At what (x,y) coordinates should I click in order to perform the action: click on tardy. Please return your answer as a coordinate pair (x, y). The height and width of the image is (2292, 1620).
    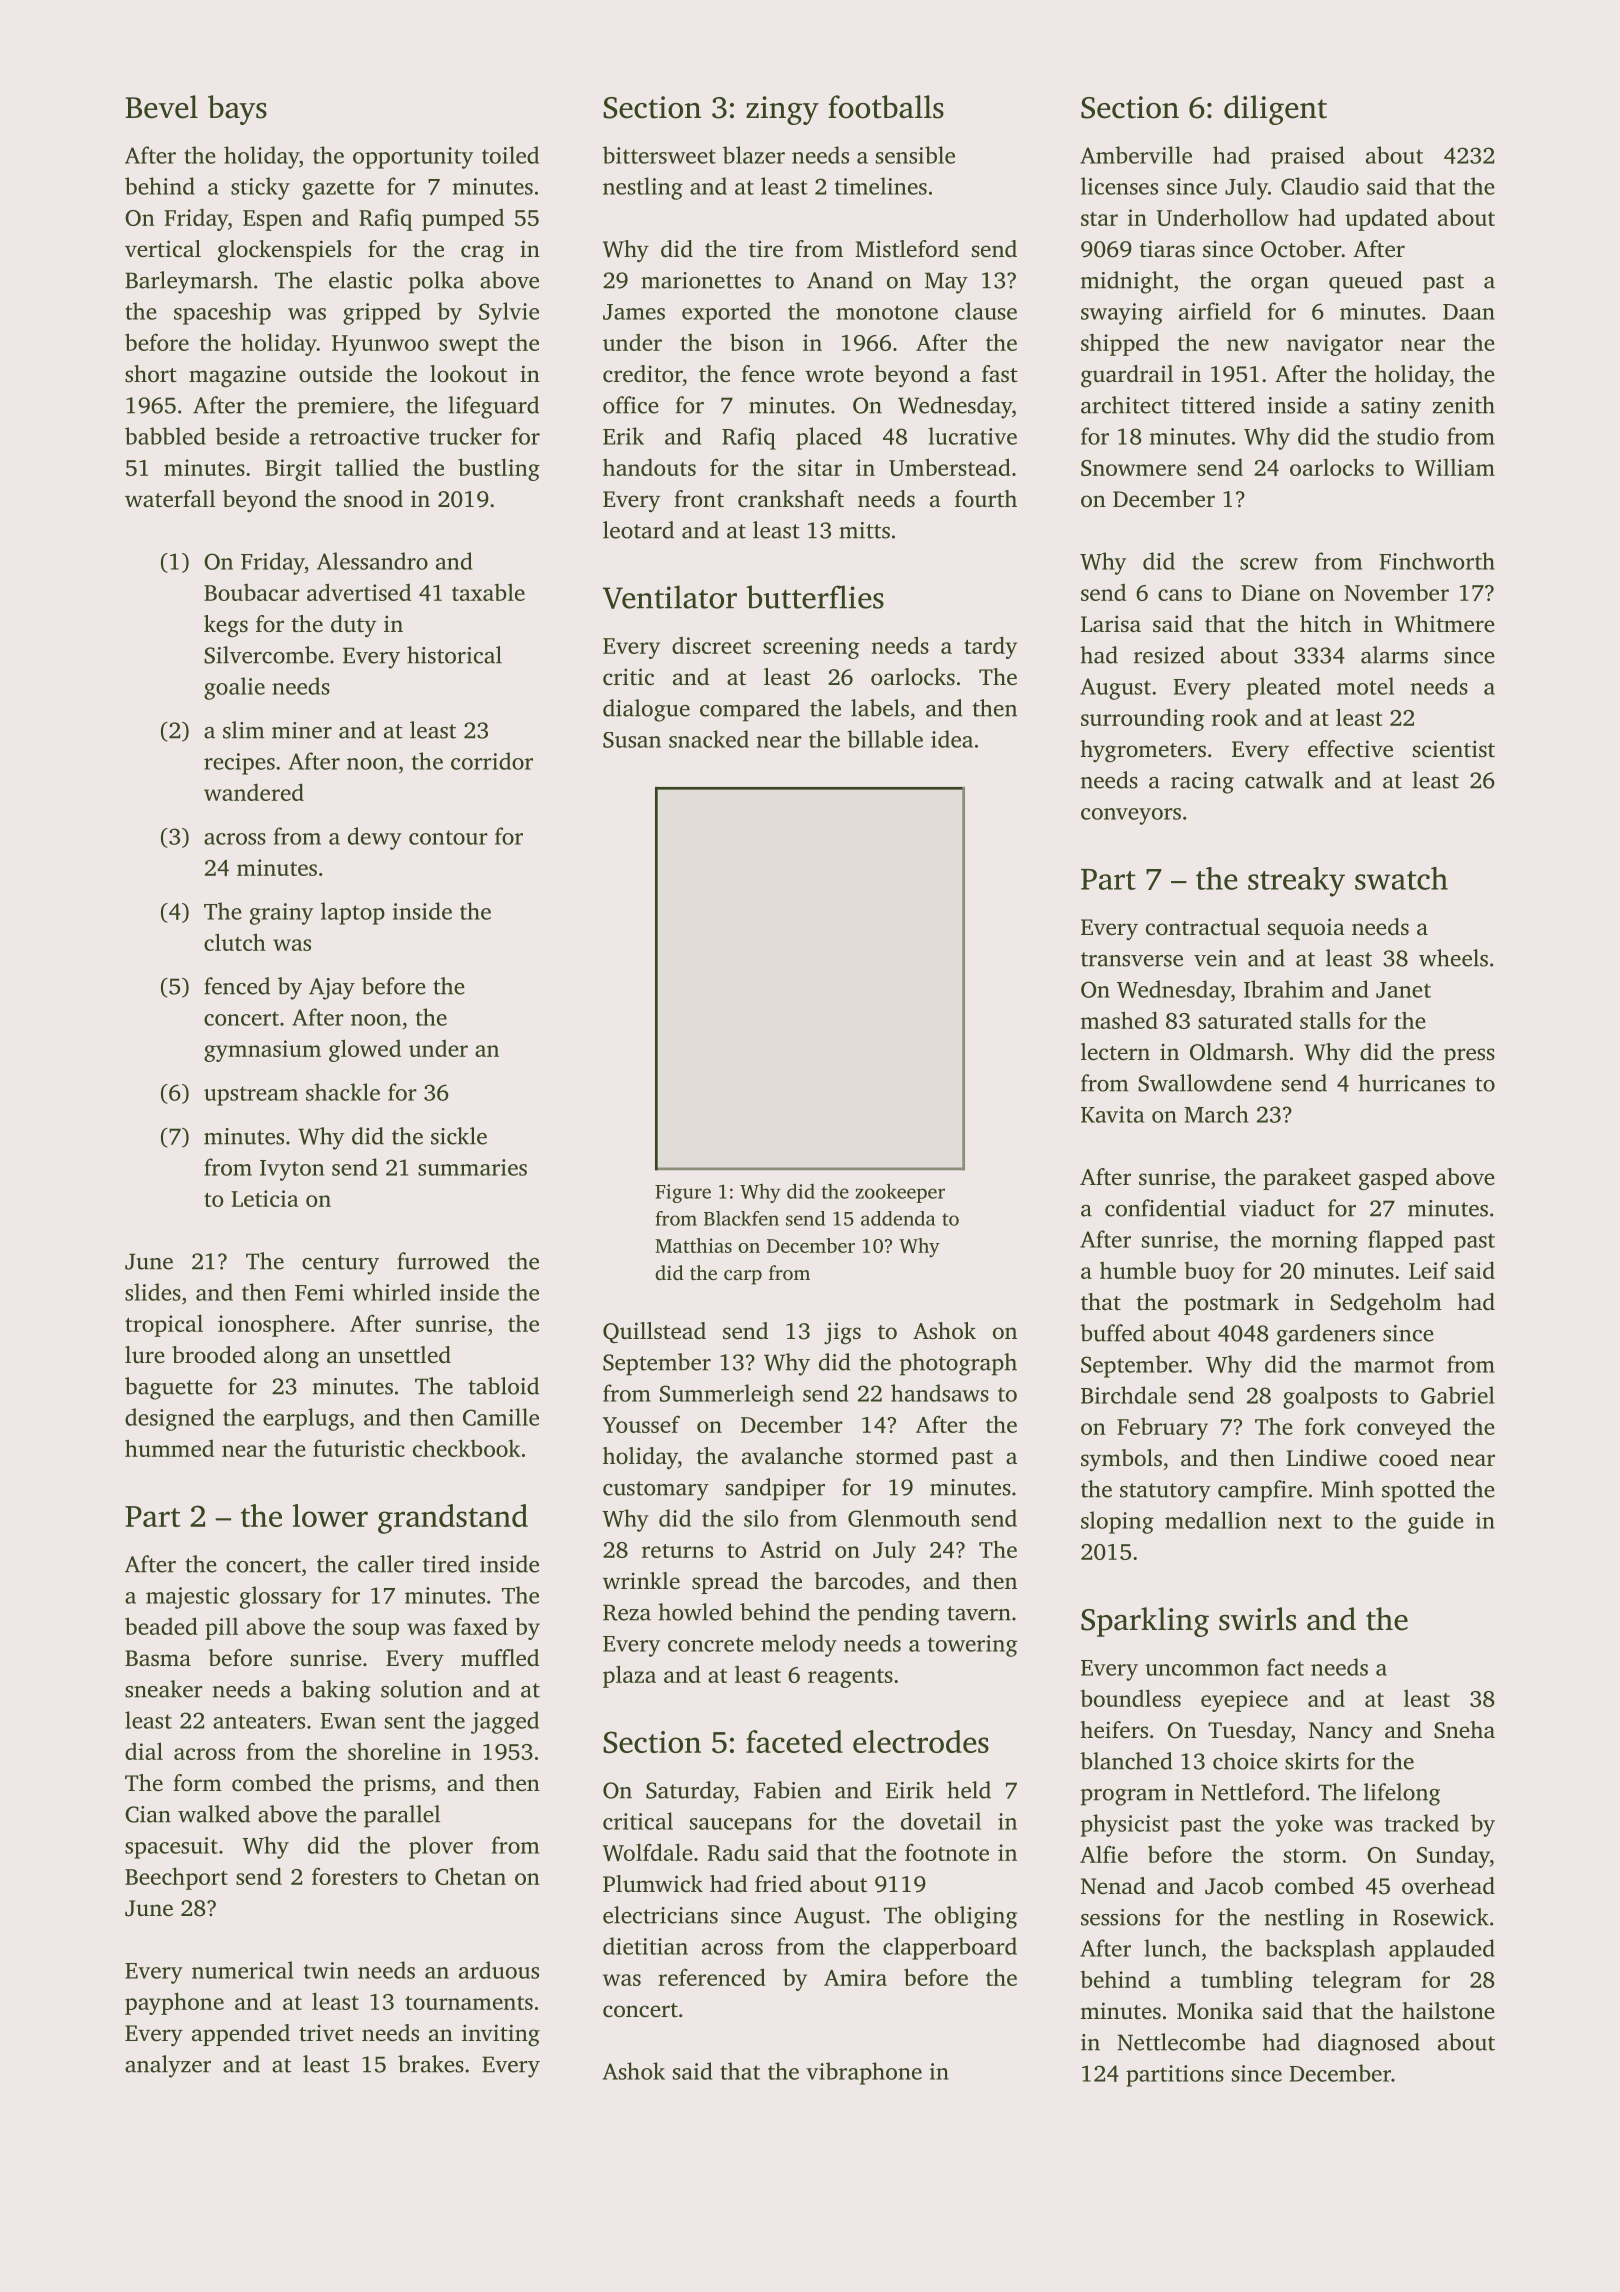
    Looking at the image, I should click on (990, 647).
